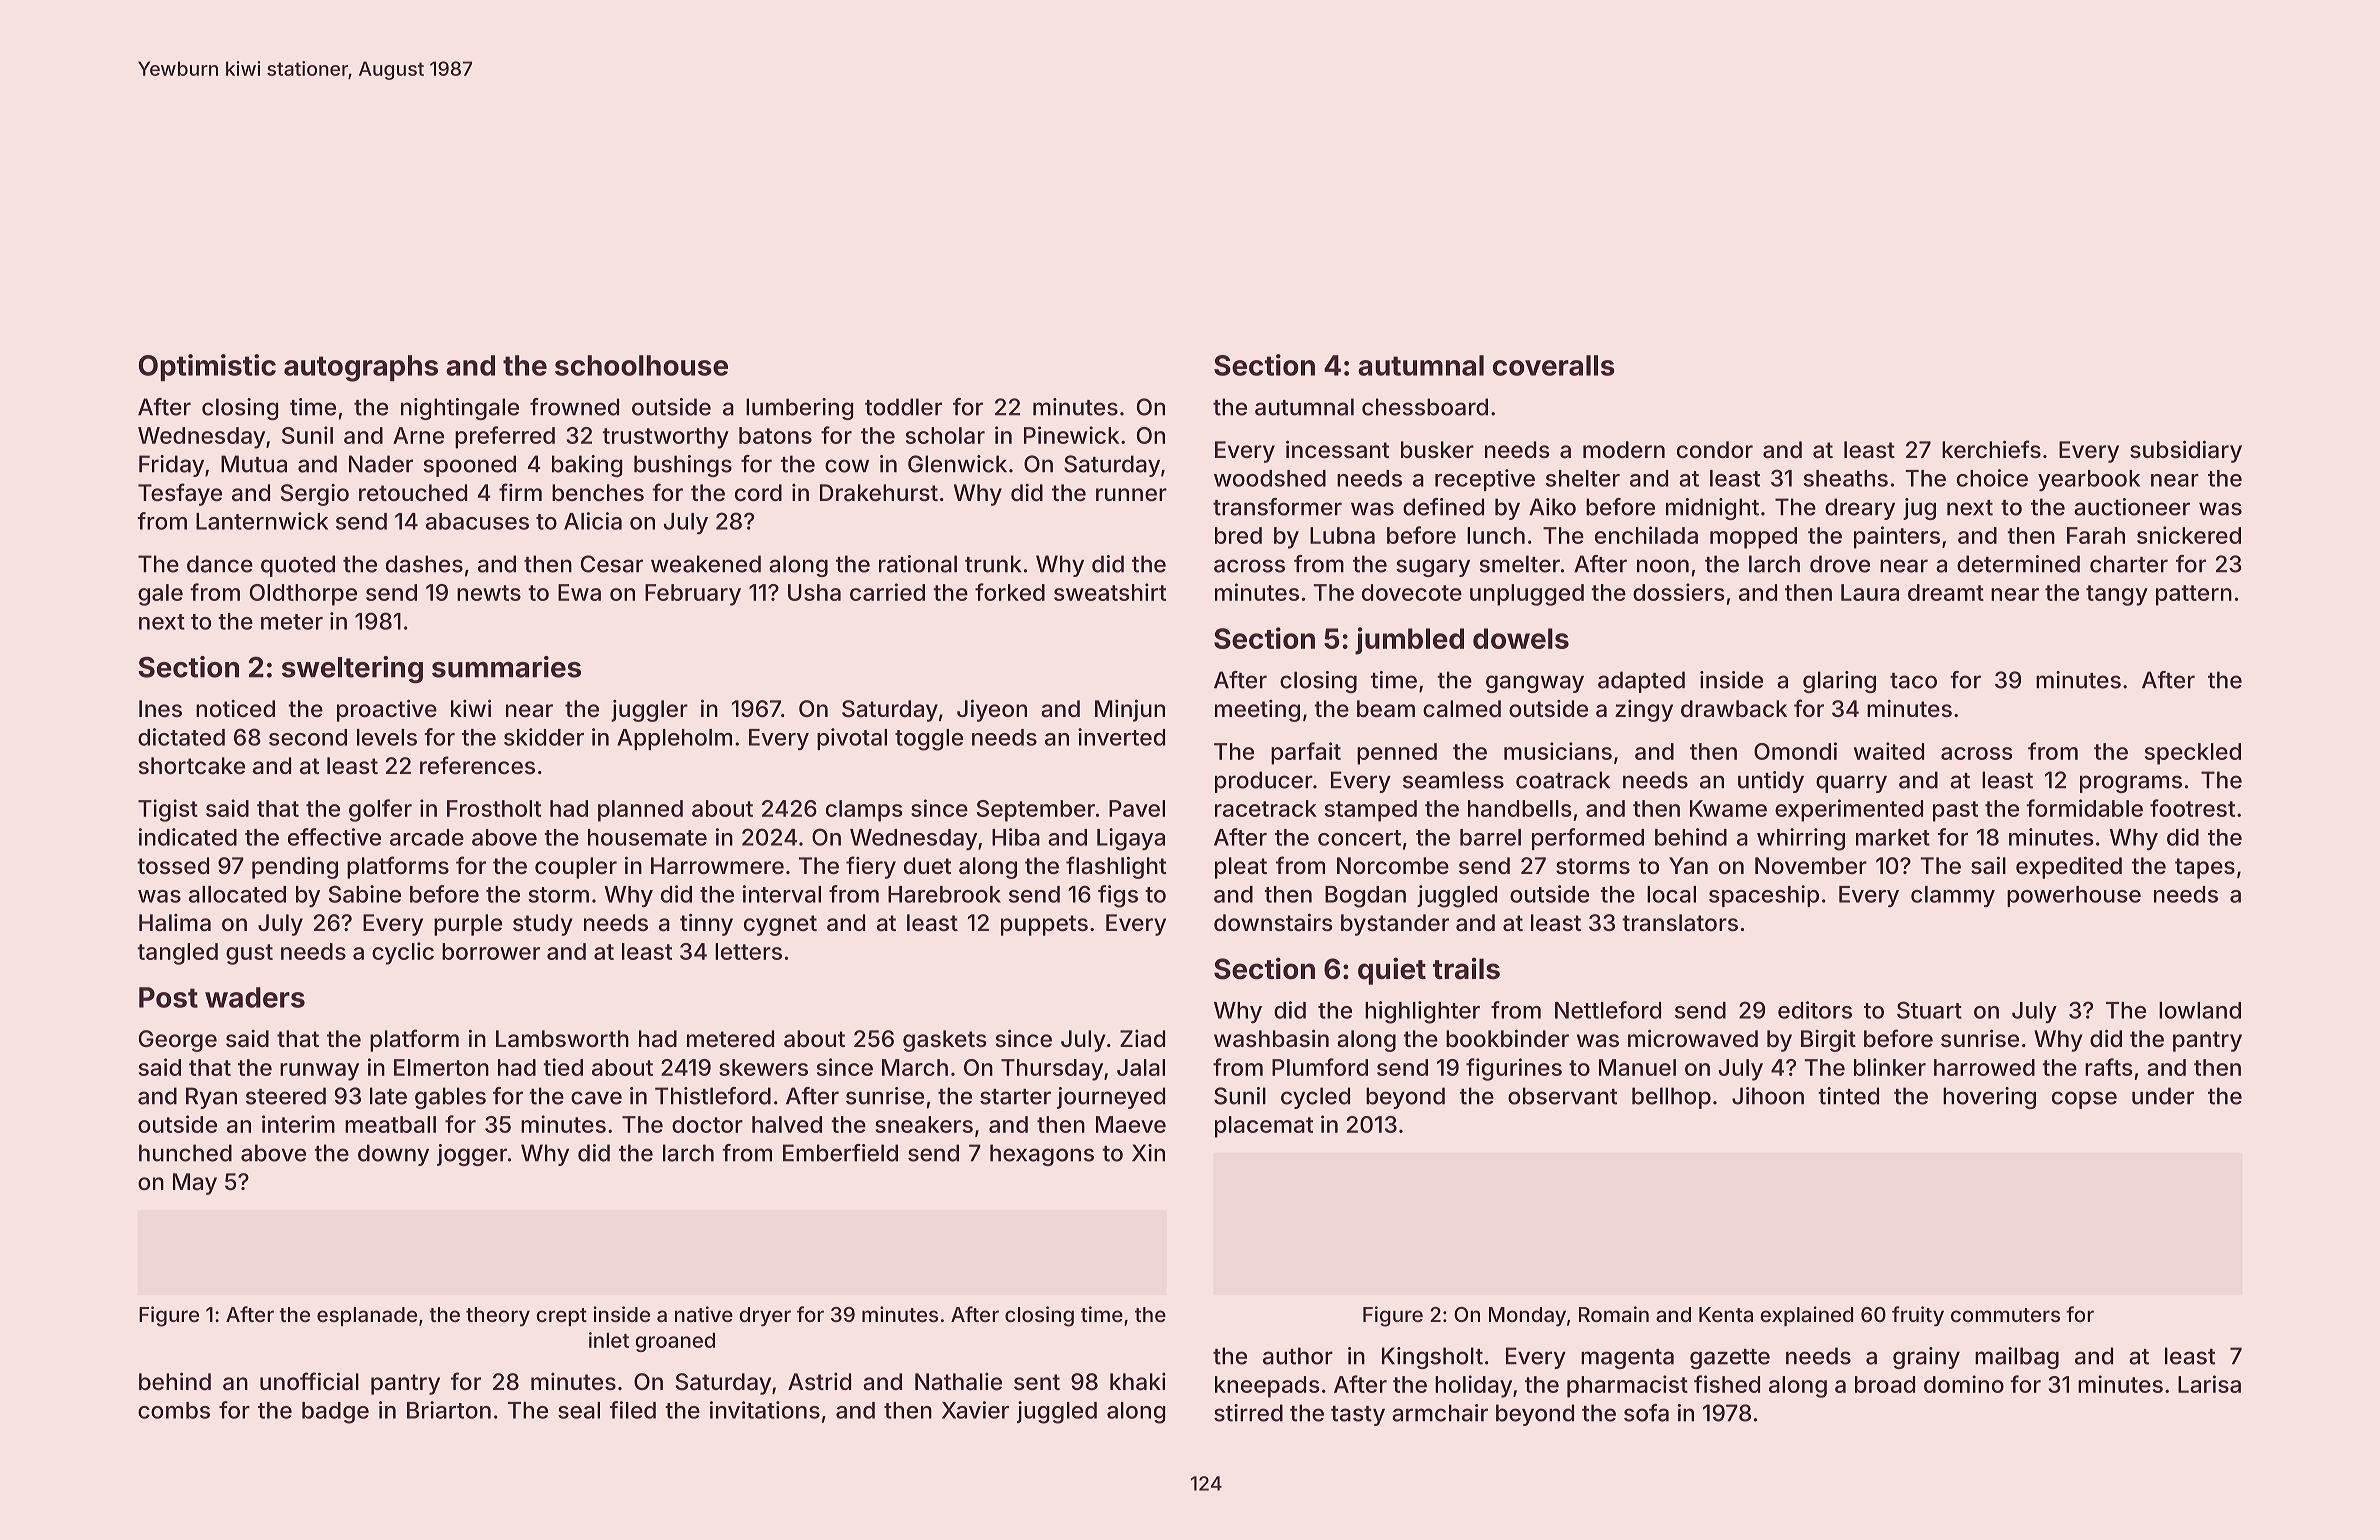 The width and height of the screenshot is (2380, 1540). Describe the element at coordinates (1131, 1124) in the screenshot. I see `Maeve` at that location.
